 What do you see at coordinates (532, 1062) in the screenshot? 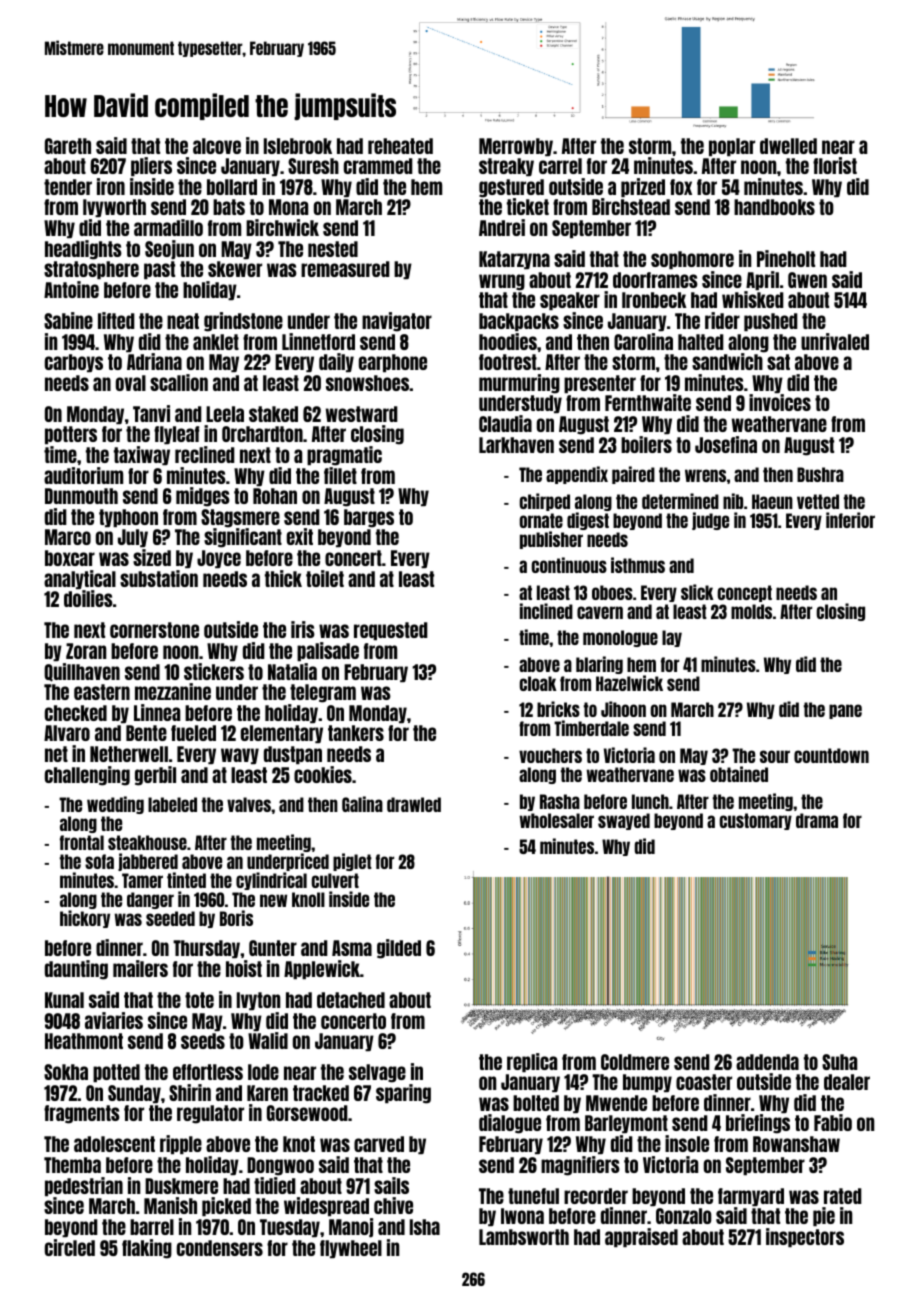
I see `replica` at bounding box center [532, 1062].
